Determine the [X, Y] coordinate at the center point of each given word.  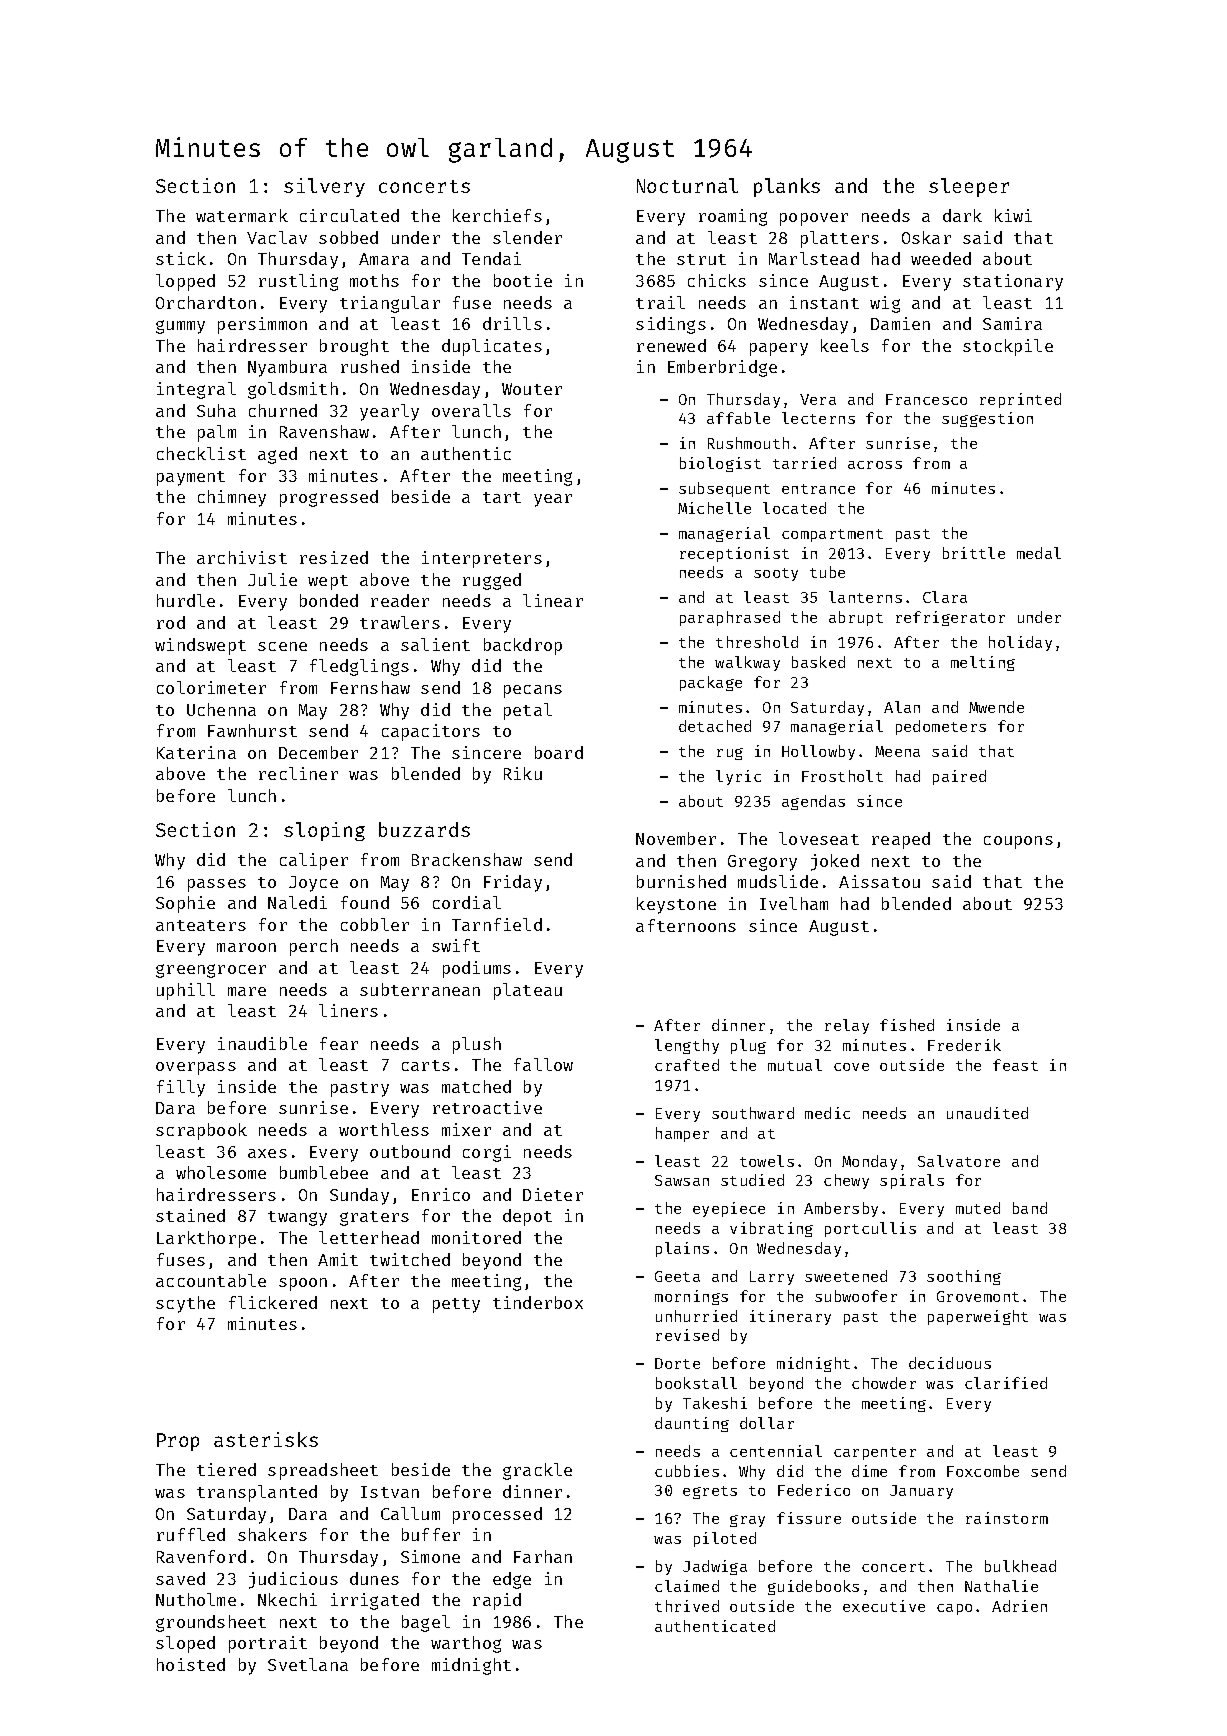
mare [247, 991]
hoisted [191, 1664]
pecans [533, 691]
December [318, 752]
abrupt [856, 618]
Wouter [532, 389]
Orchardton [206, 302]
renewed [671, 345]
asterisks [266, 1439]
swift [456, 945]
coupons [1018, 842]
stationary [1013, 282]
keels [845, 345]
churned [283, 410]
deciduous [950, 1363]
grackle [537, 1471]
